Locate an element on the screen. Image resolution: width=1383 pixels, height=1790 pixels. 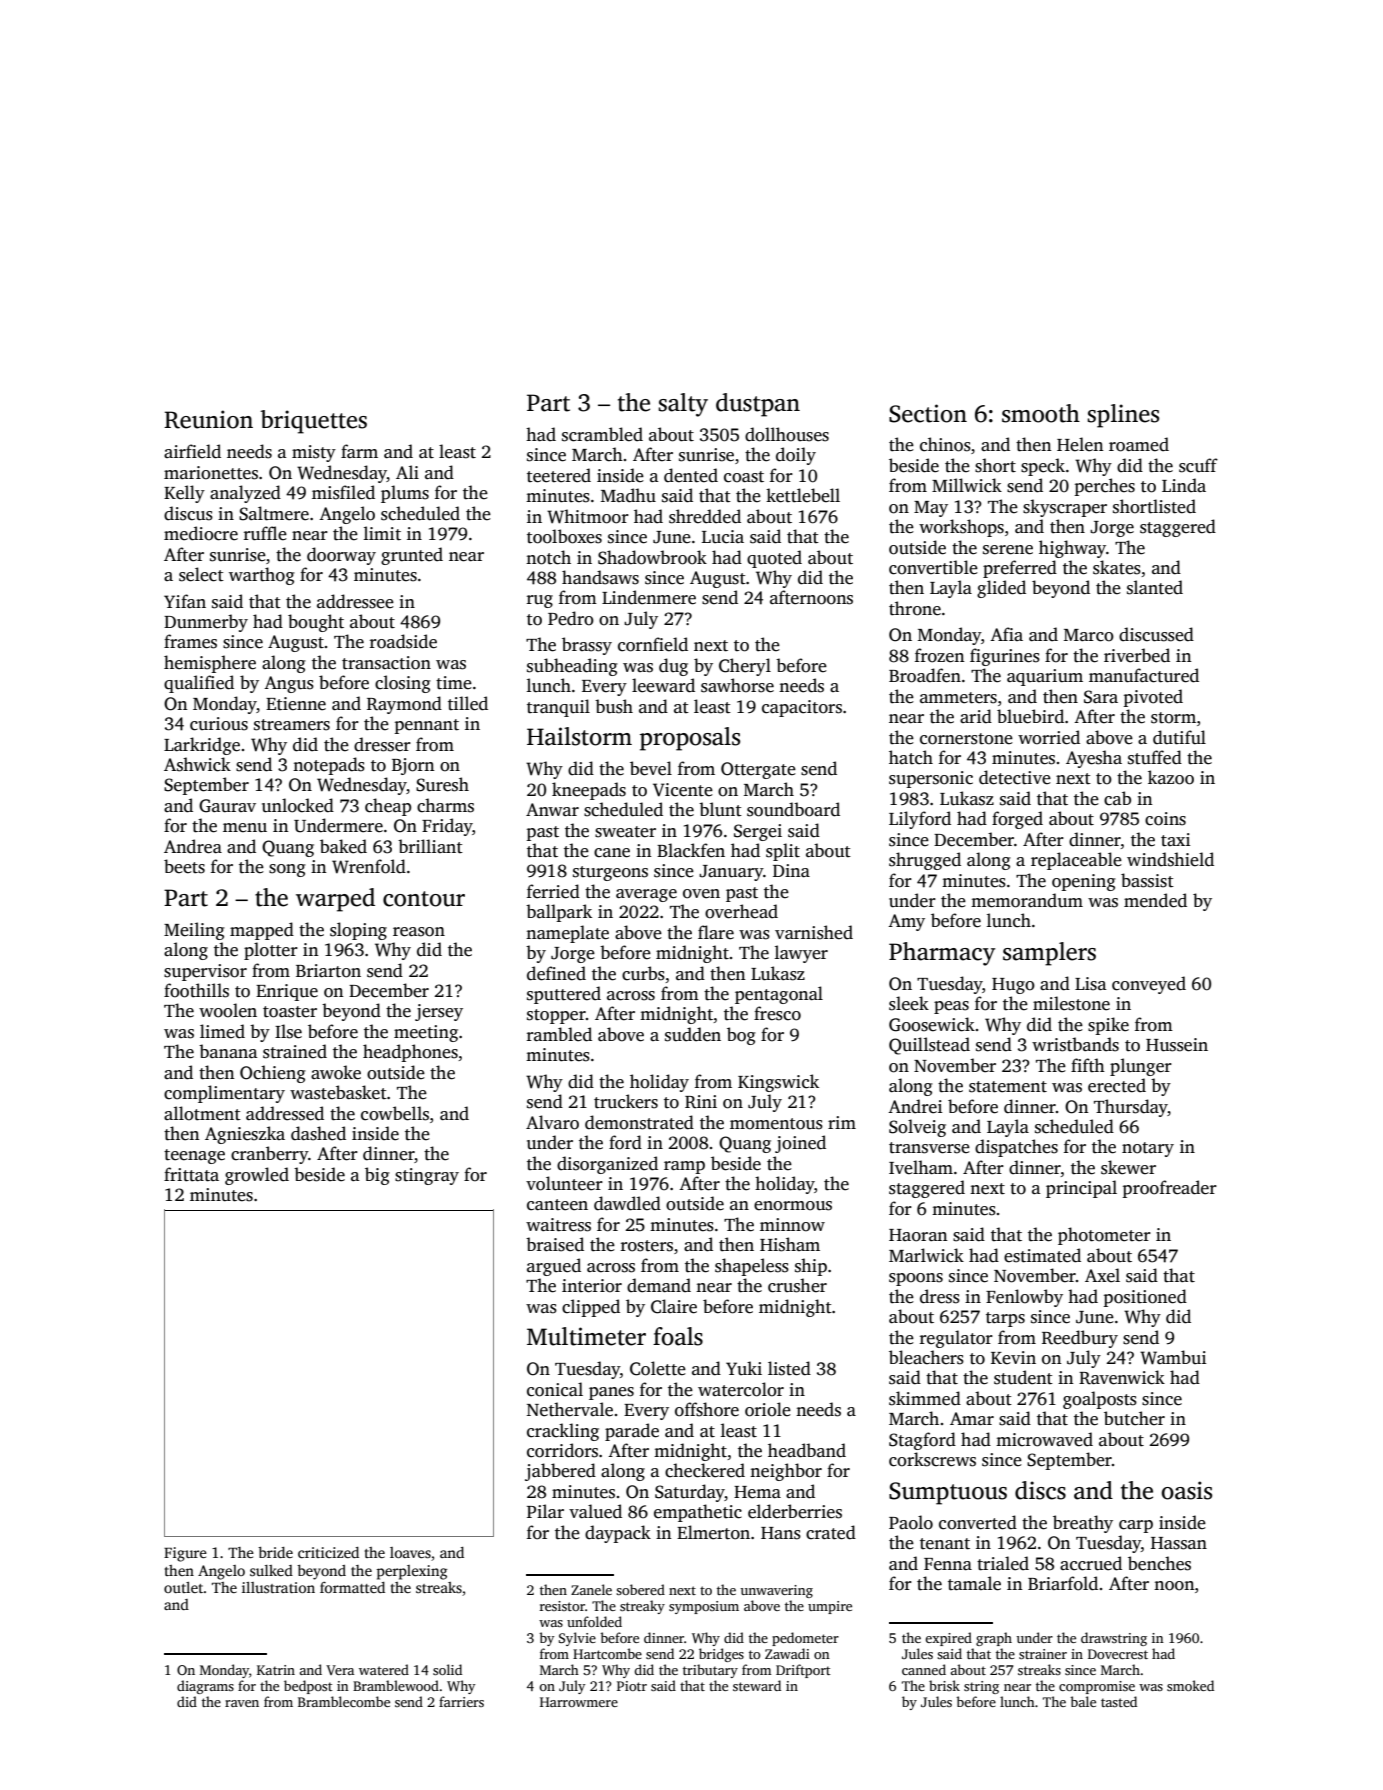
ammeters is located at coordinates (958, 698).
